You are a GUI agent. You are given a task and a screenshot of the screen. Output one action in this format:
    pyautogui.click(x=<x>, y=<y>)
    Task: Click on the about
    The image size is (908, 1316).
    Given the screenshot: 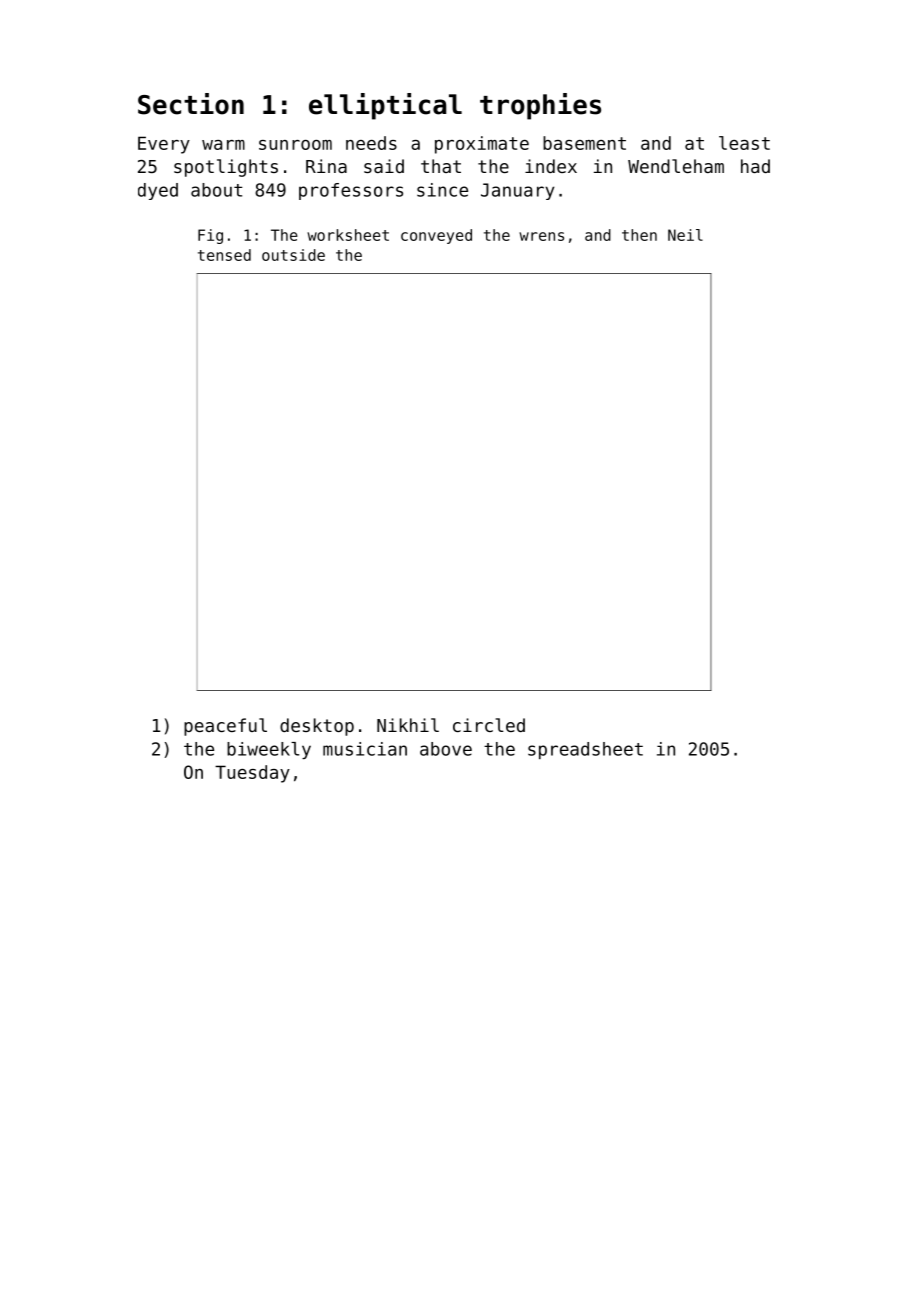 What is the action you would take?
    pyautogui.click(x=216, y=190)
